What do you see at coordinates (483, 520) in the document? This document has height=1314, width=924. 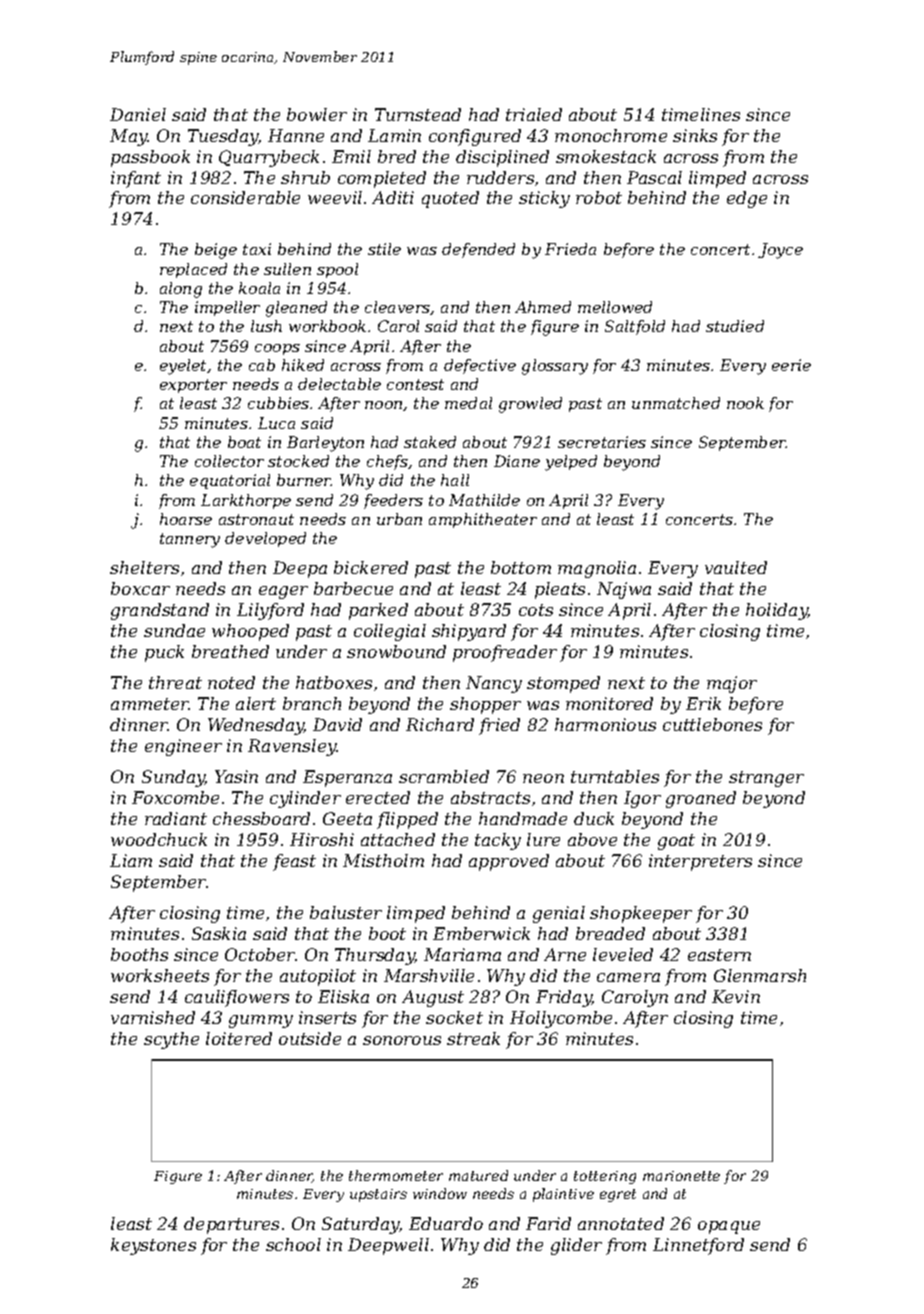 I see `amphitheater` at bounding box center [483, 520].
